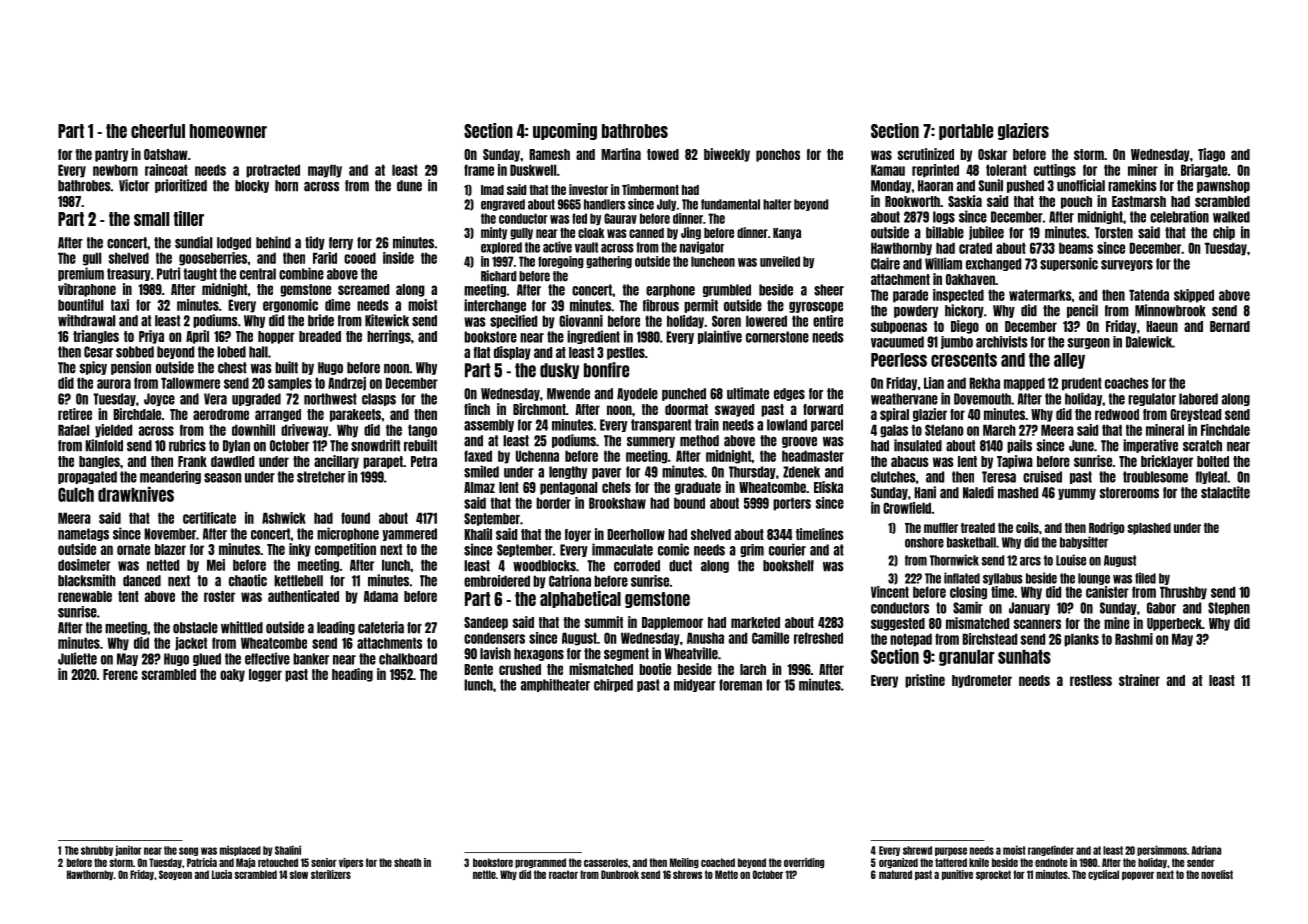 This document has height=924, width=1308. I want to click on cheerful, so click(158, 131).
